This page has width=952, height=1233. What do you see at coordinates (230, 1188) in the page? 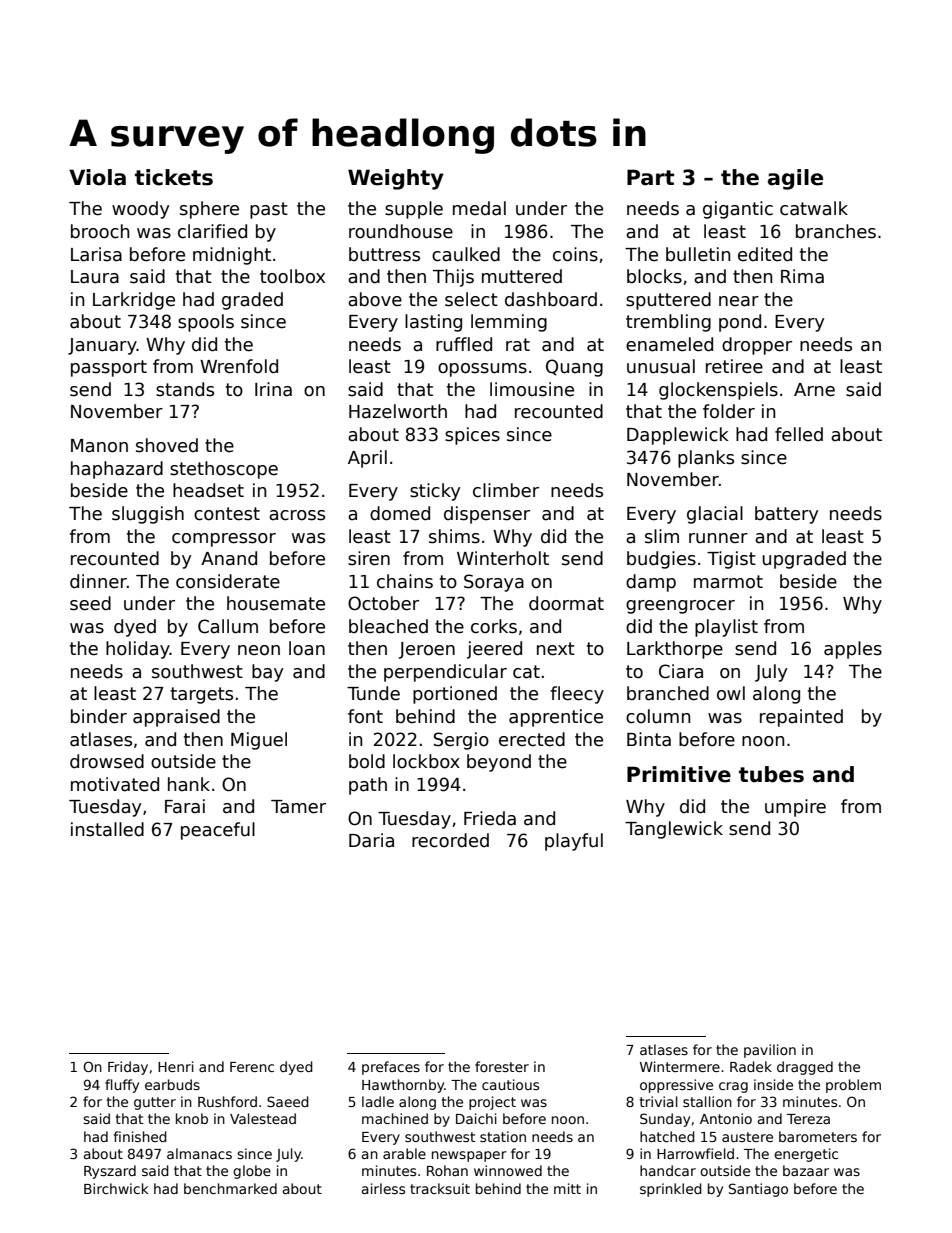
I see `benchmarked` at bounding box center [230, 1188].
